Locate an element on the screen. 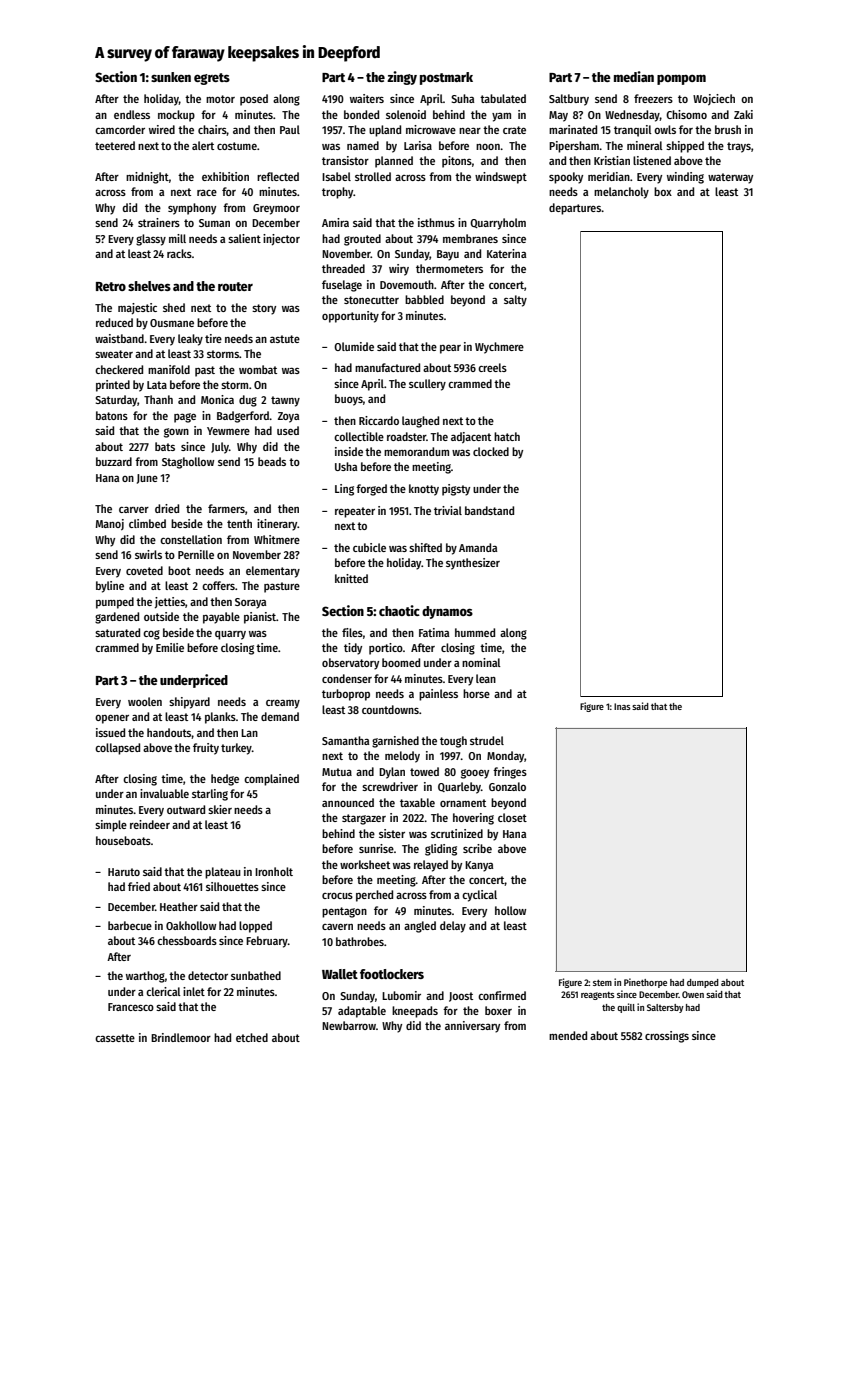 This screenshot has height=1400, width=849. strudel is located at coordinates (487, 740).
